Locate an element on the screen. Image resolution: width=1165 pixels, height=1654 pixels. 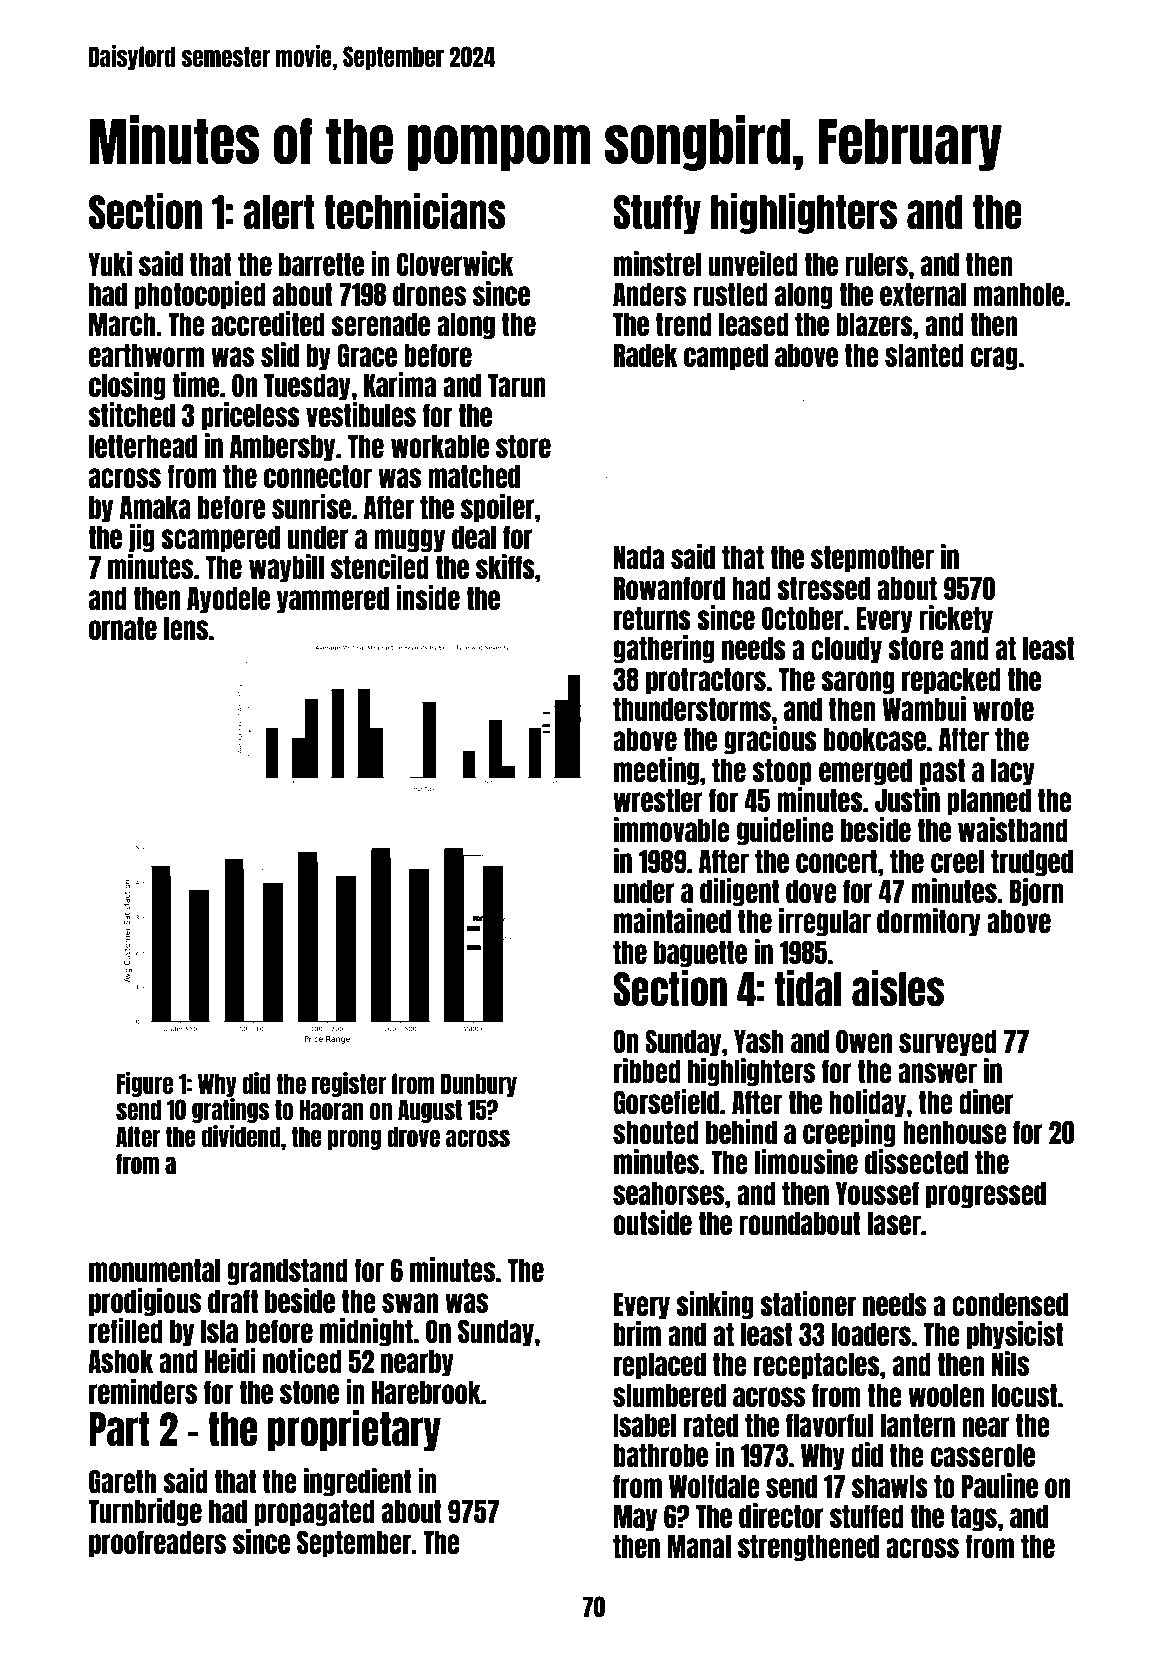
Amaka is located at coordinates (155, 507).
